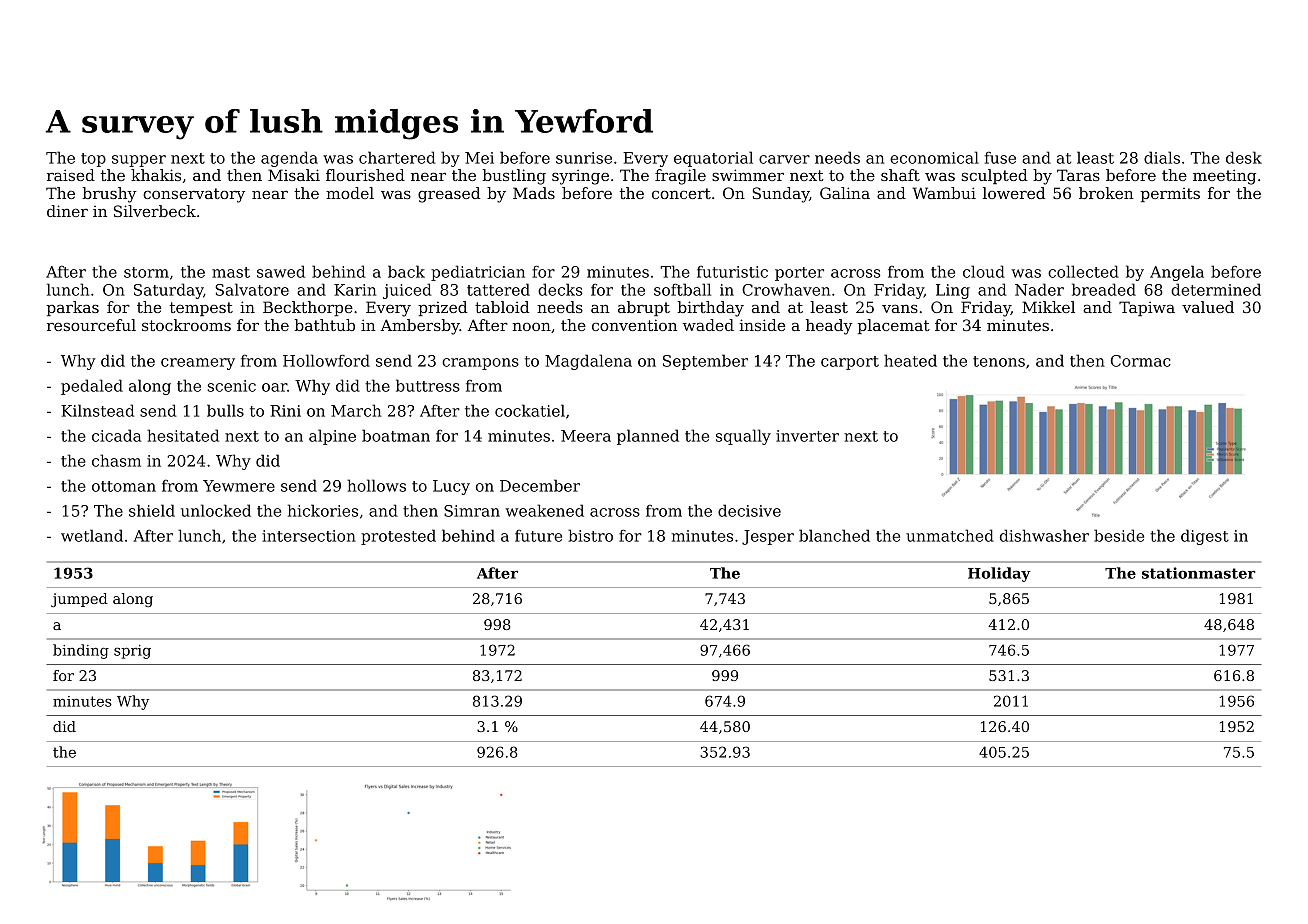 This screenshot has height=924, width=1308. What do you see at coordinates (146, 272) in the screenshot?
I see `storm` at bounding box center [146, 272].
